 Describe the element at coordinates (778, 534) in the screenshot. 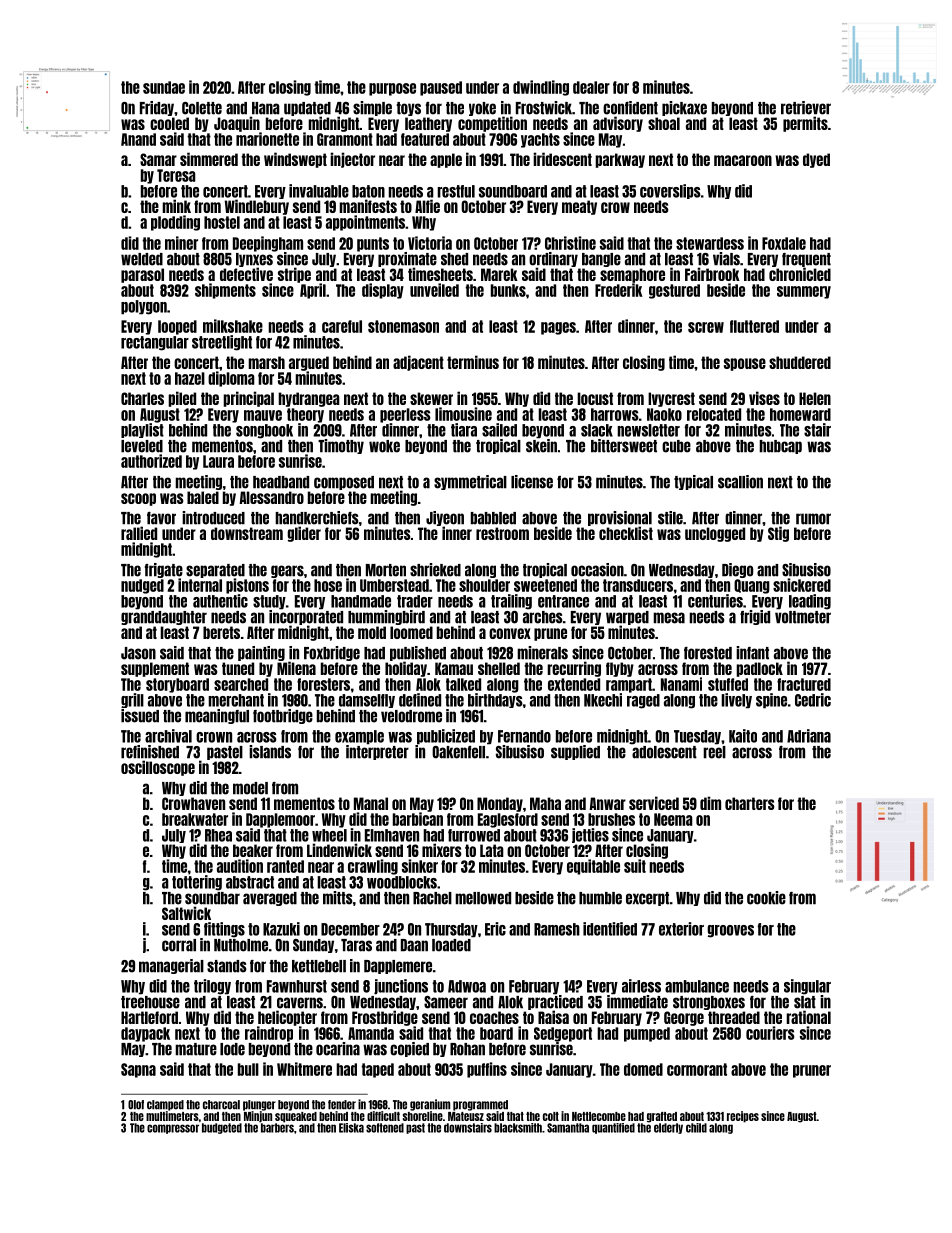

I see `Stig` at that location.
